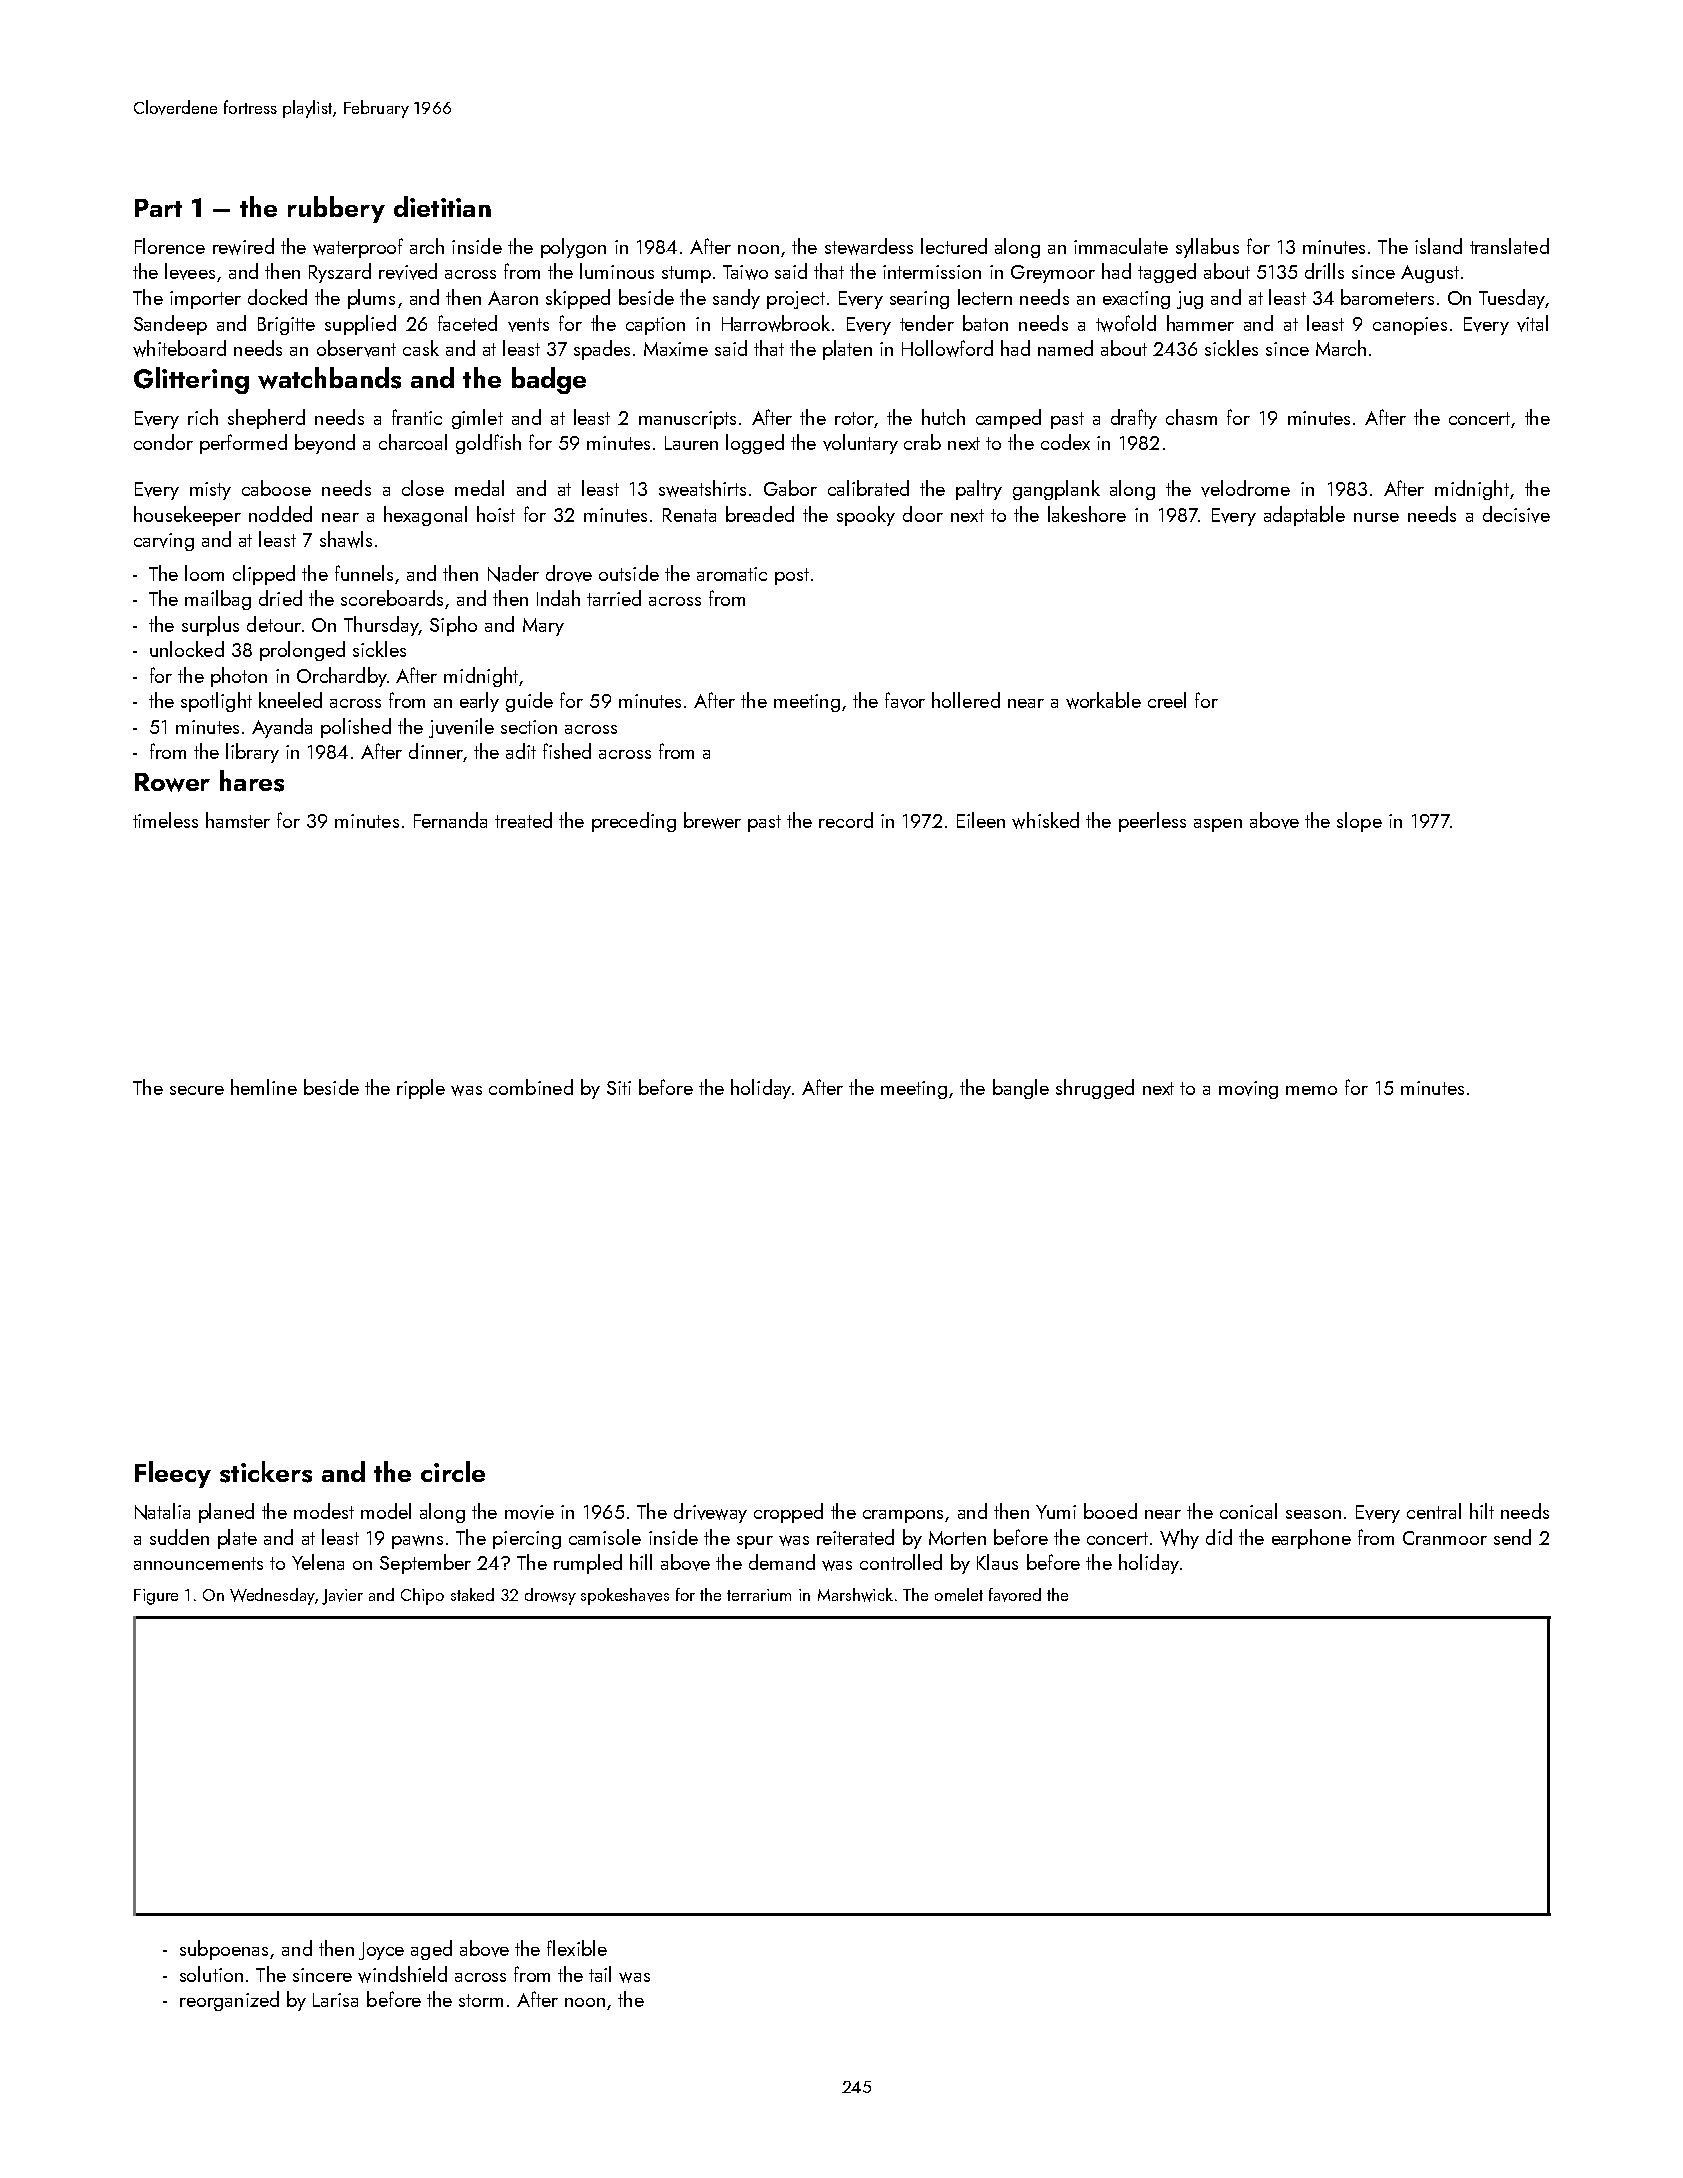  Describe the element at coordinates (1359, 822) in the screenshot. I see `slope` at that location.
